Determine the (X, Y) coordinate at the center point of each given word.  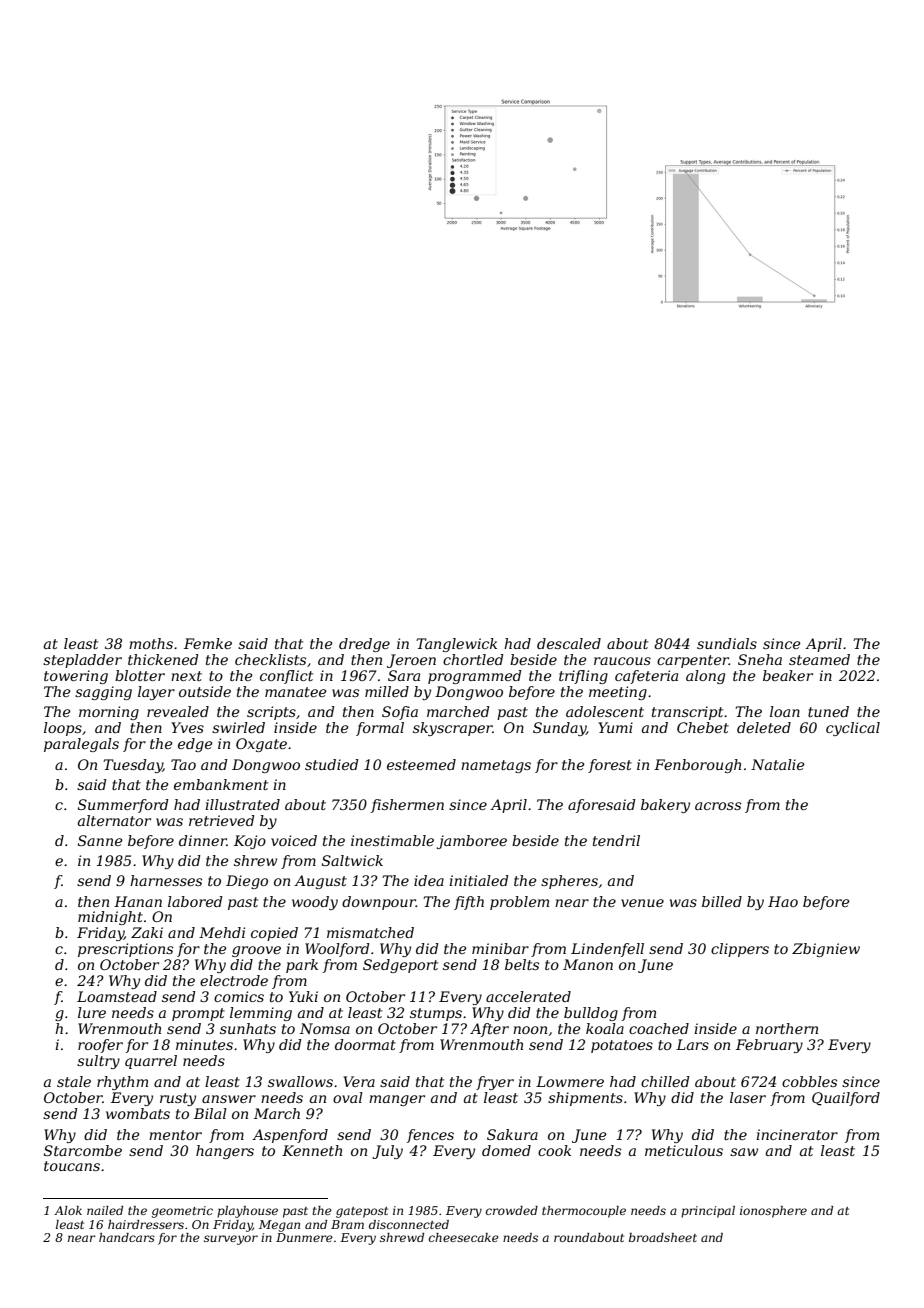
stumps (436, 1014)
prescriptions (125, 950)
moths (151, 643)
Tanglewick (456, 645)
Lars (692, 1044)
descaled (569, 643)
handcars (127, 1237)
